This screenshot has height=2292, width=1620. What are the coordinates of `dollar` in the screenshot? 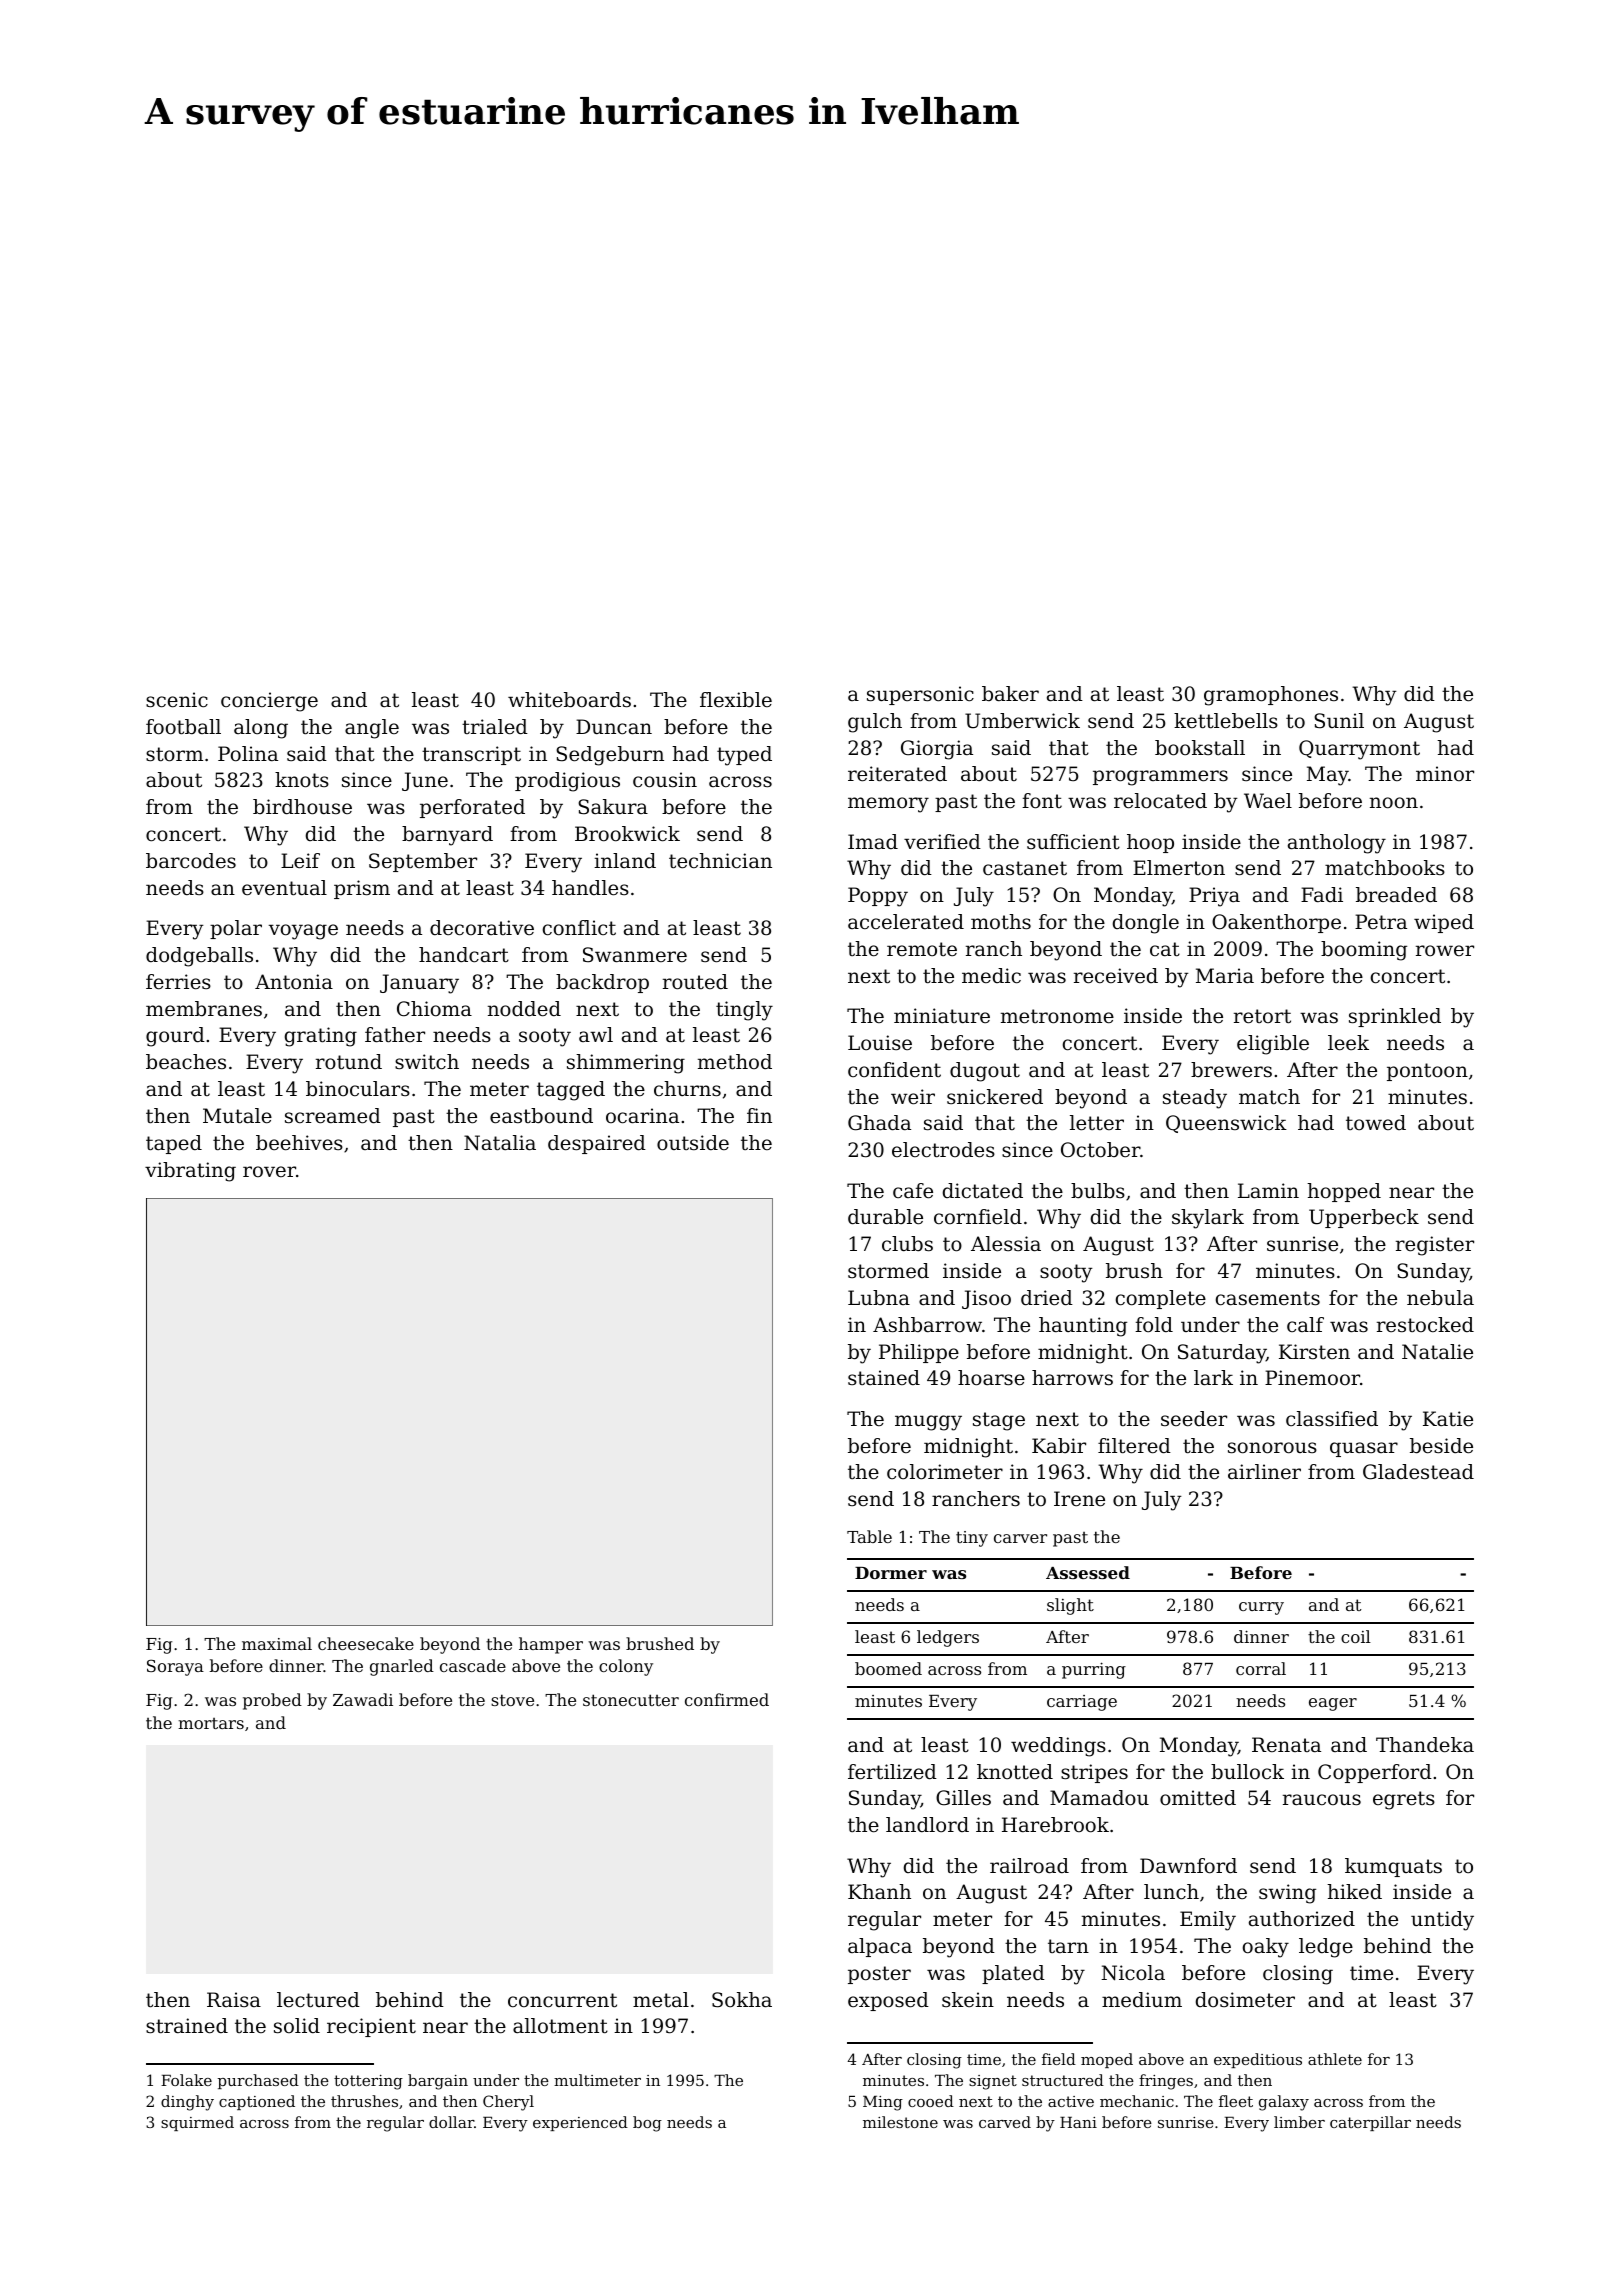 It's located at (451, 2122).
